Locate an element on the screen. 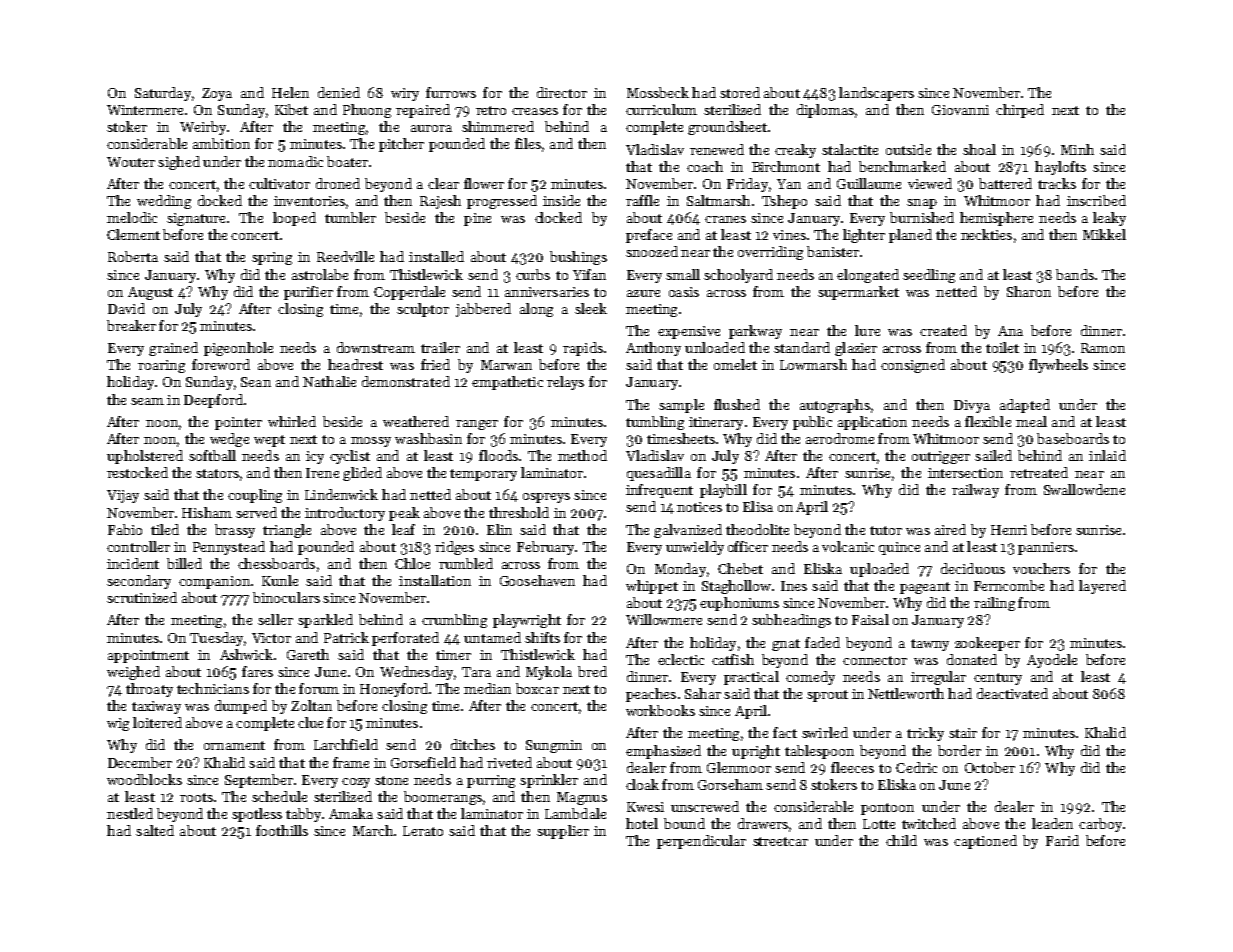  playwright is located at coordinates (527, 621).
